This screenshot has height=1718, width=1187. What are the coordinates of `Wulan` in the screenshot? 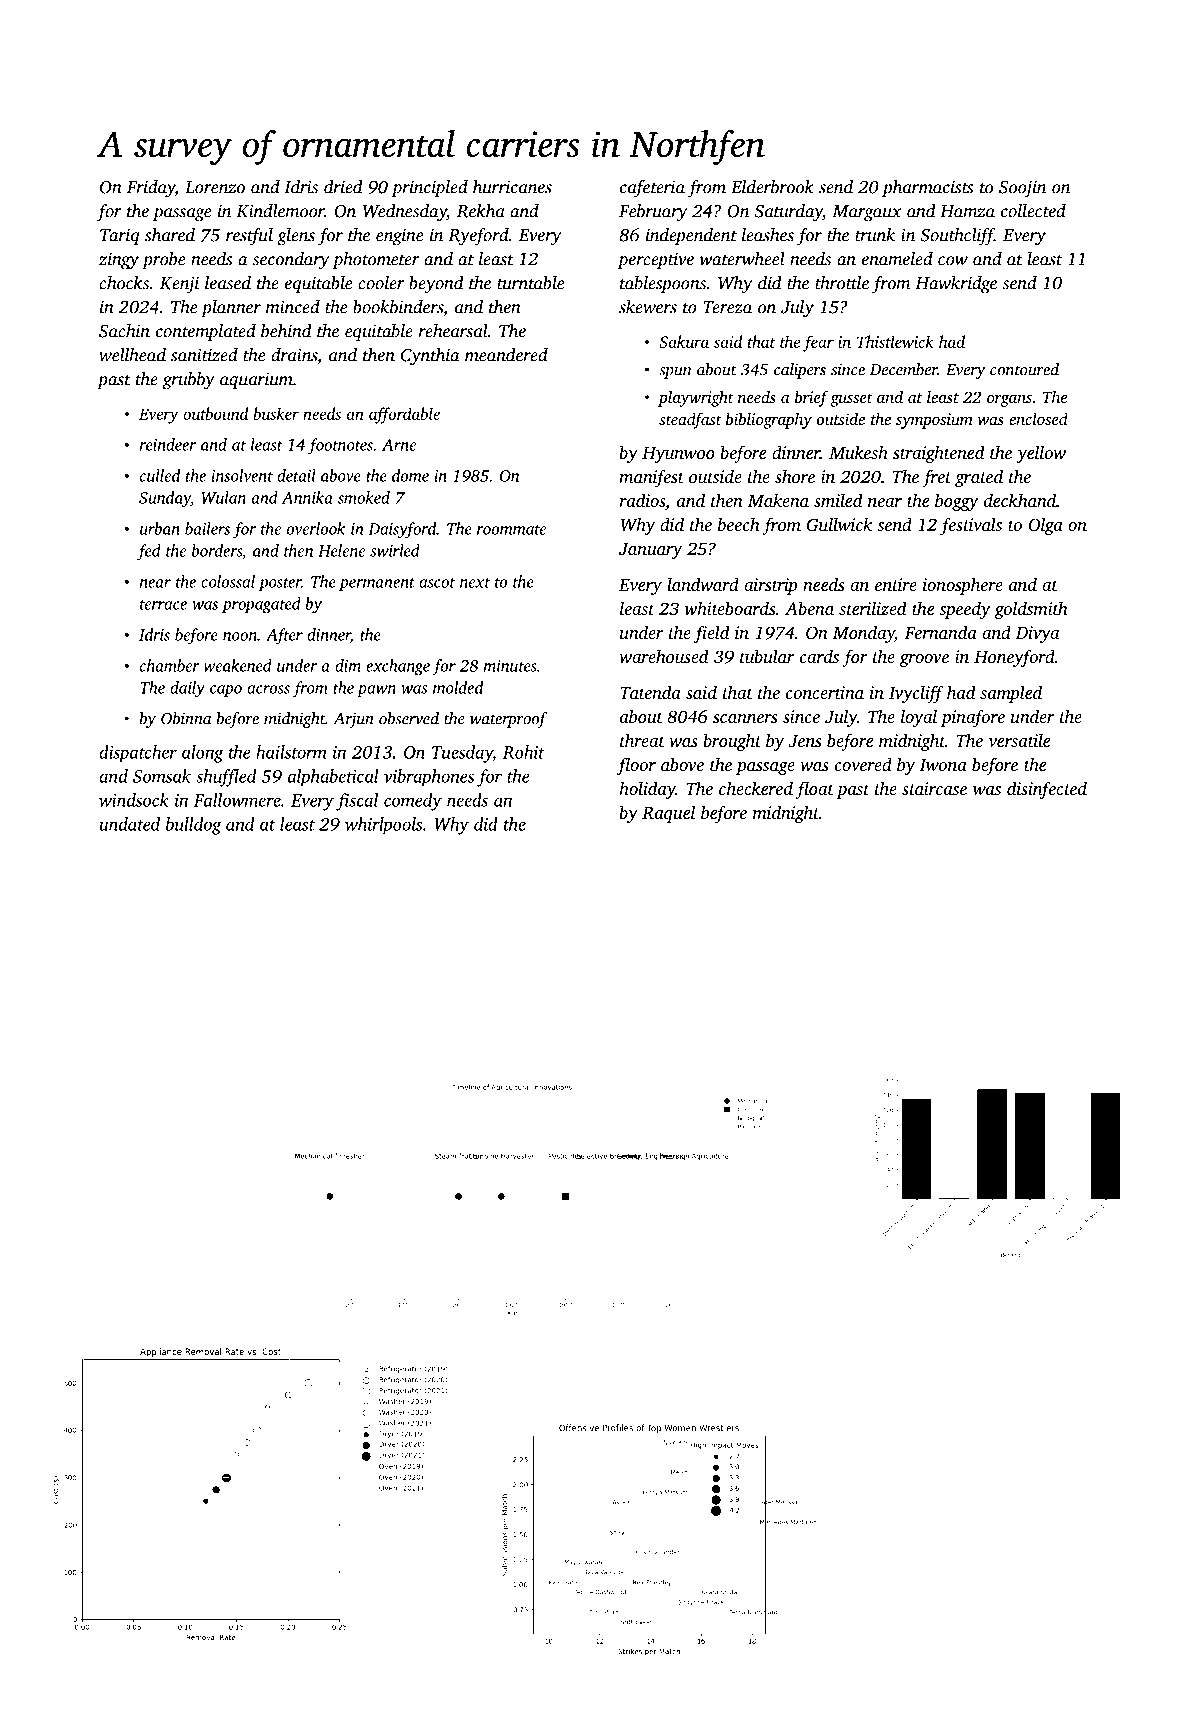 It's located at (223, 497).
